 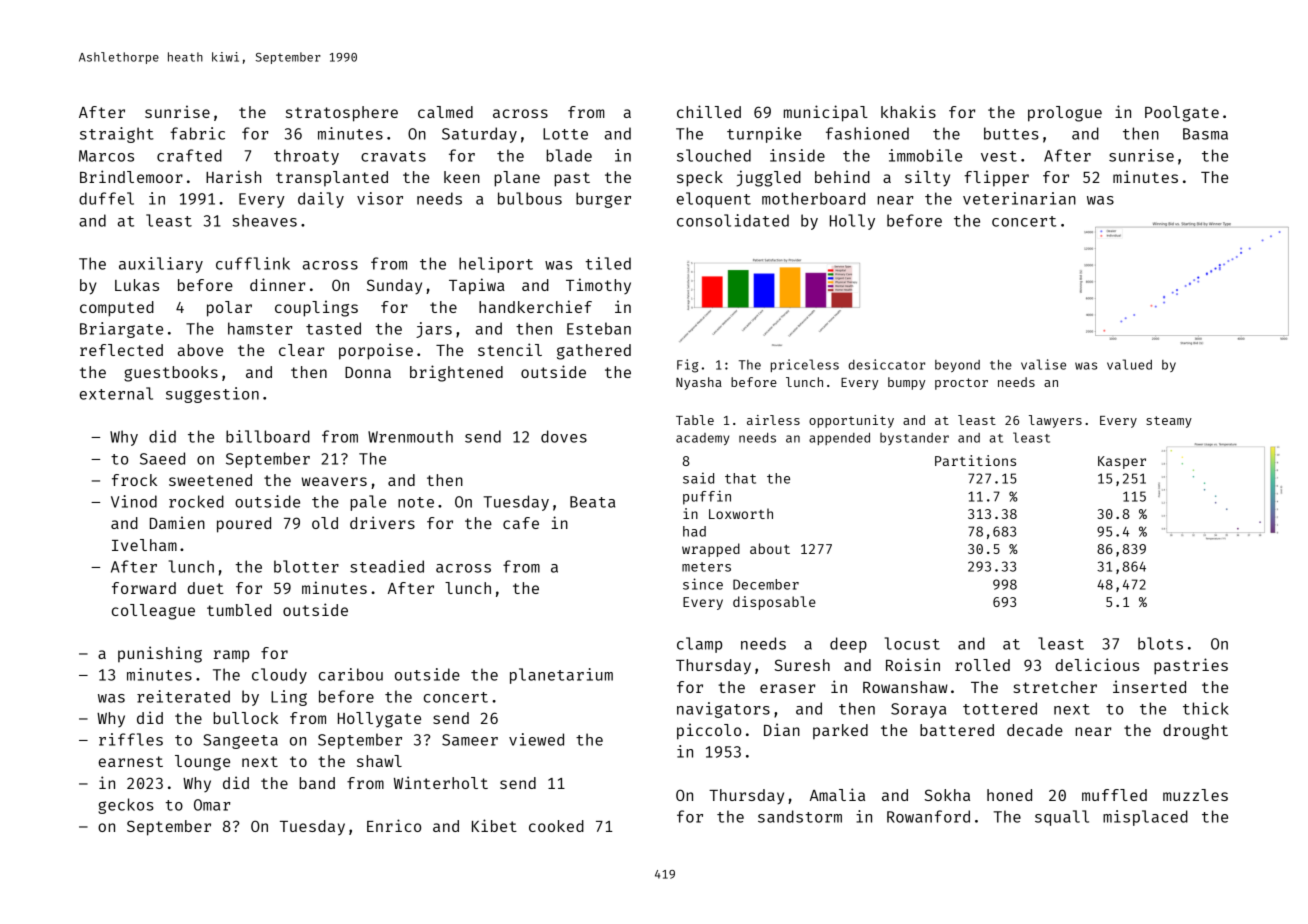 What do you see at coordinates (1062, 818) in the screenshot?
I see `squall` at bounding box center [1062, 818].
